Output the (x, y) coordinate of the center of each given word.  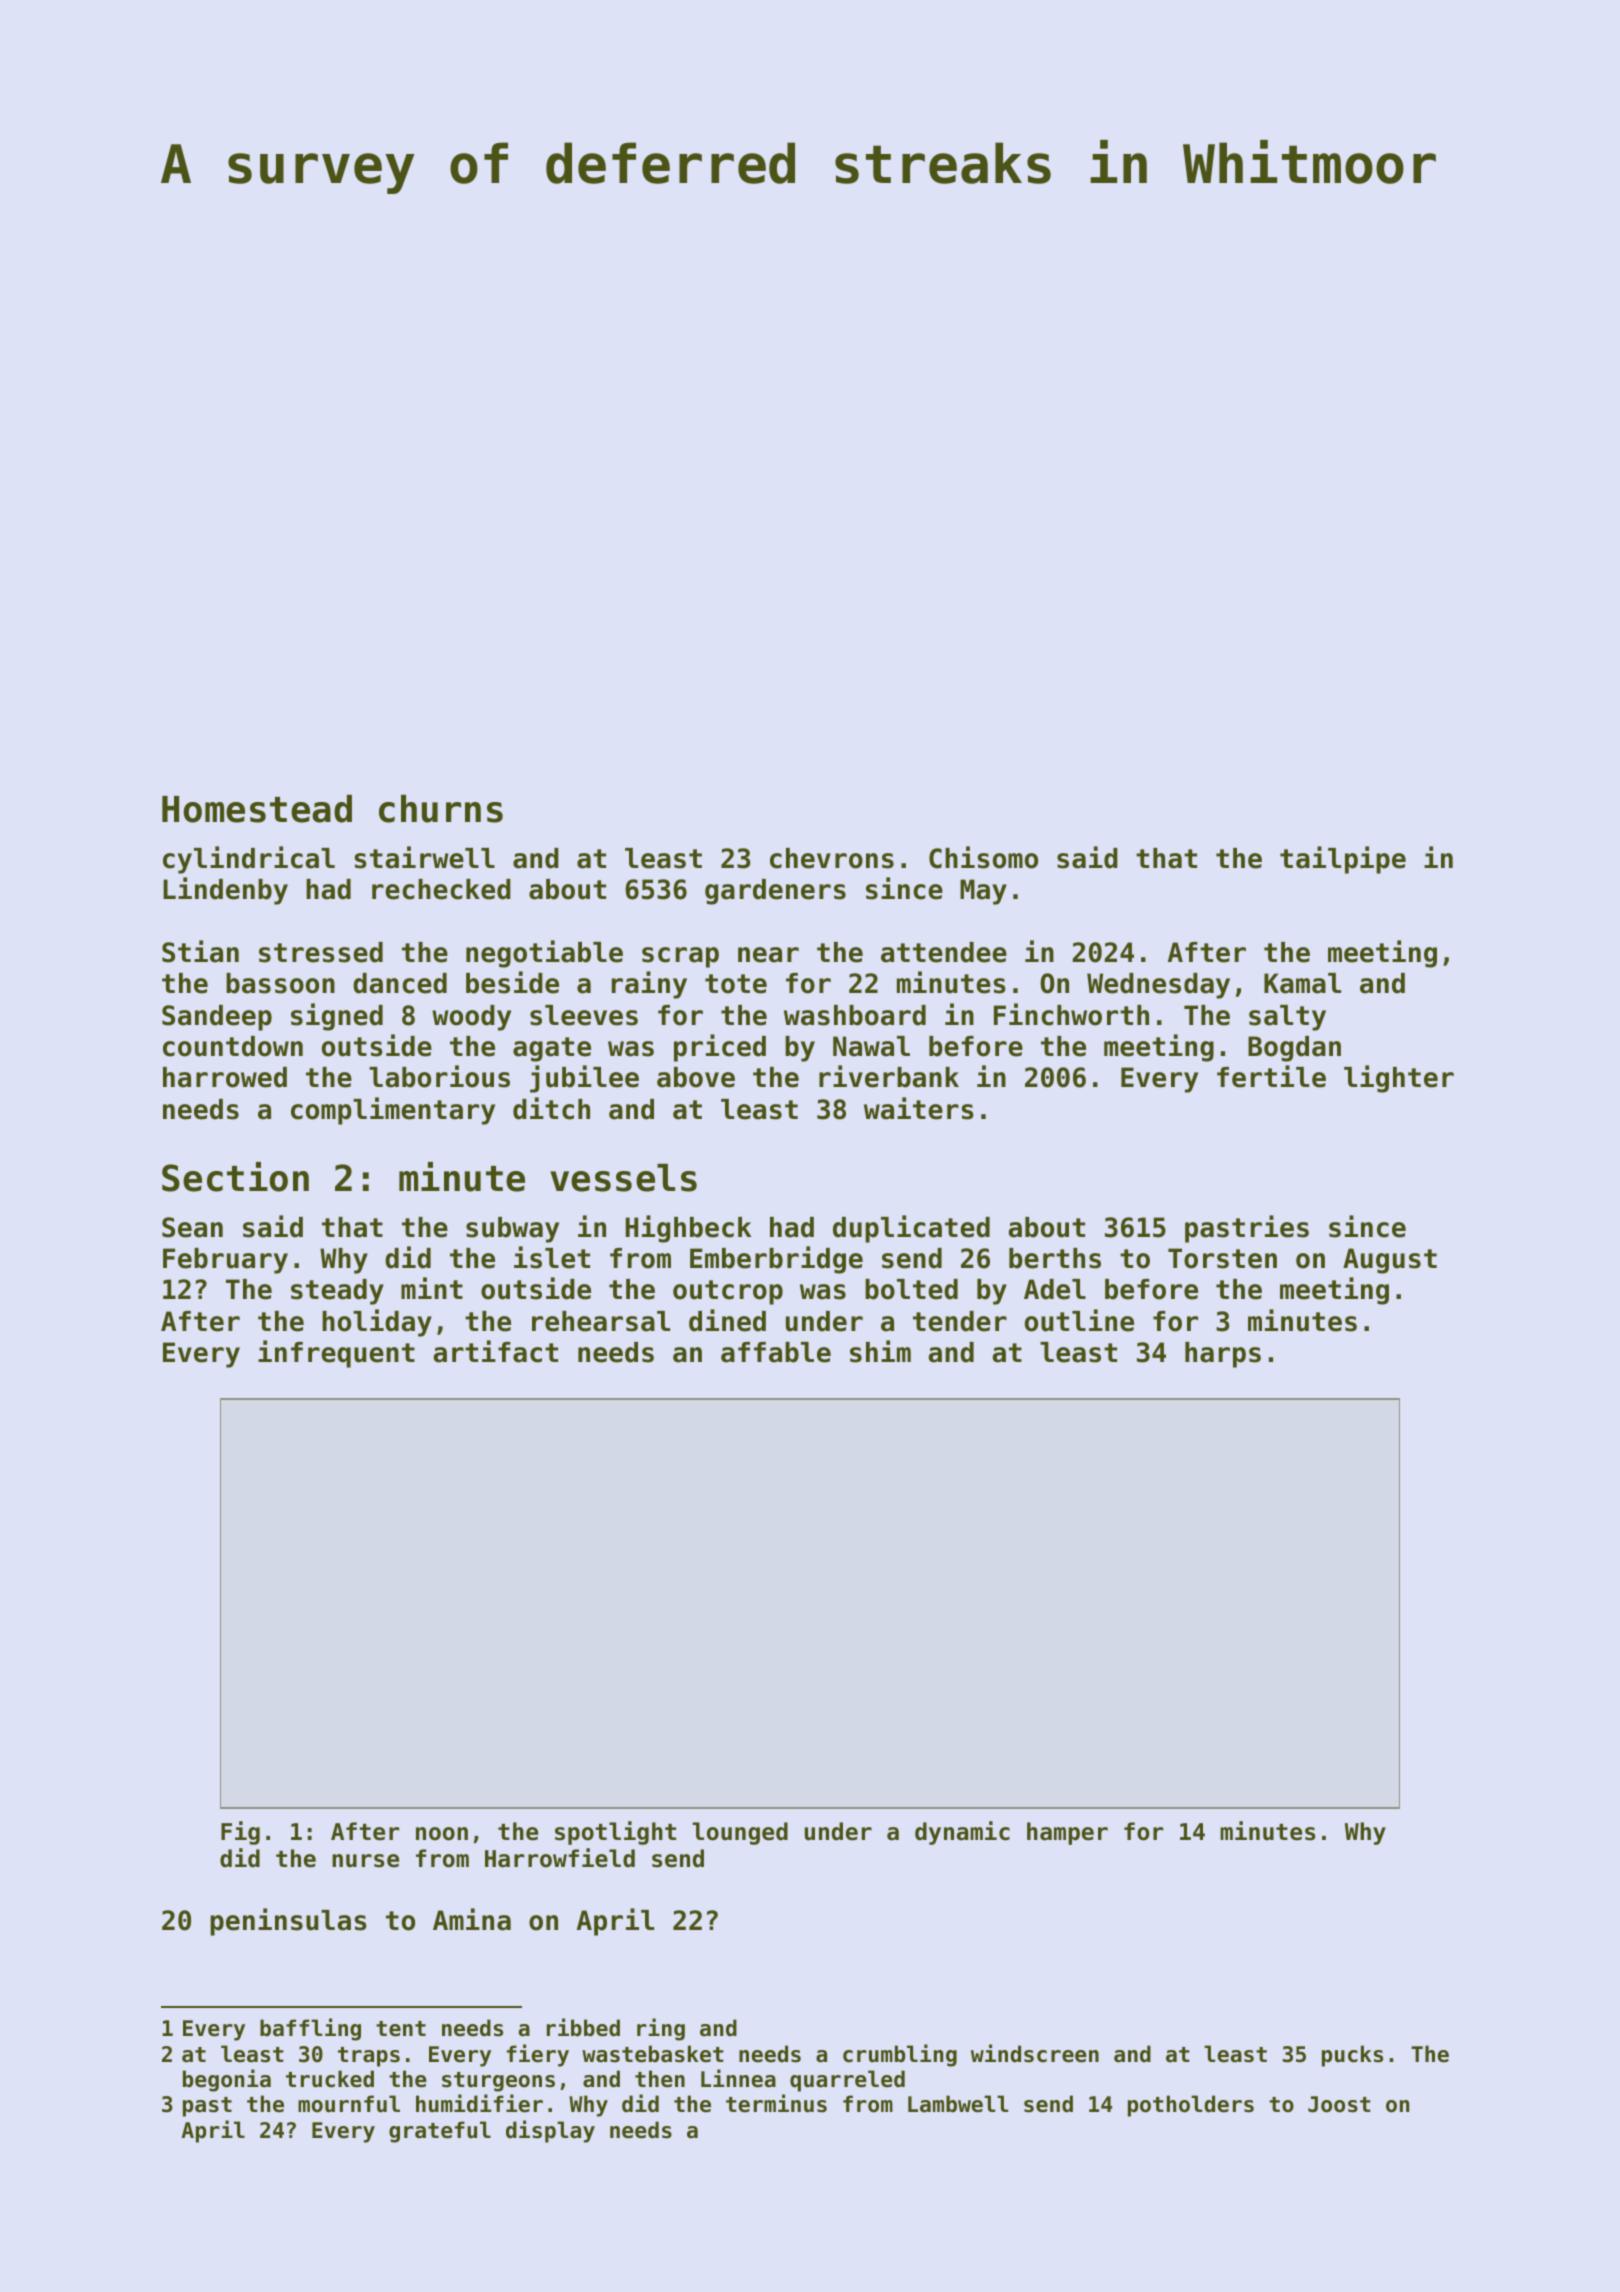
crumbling (900, 2055)
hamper (1067, 1833)
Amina (472, 1919)
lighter (1399, 1079)
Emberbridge (776, 1260)
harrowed (225, 1077)
